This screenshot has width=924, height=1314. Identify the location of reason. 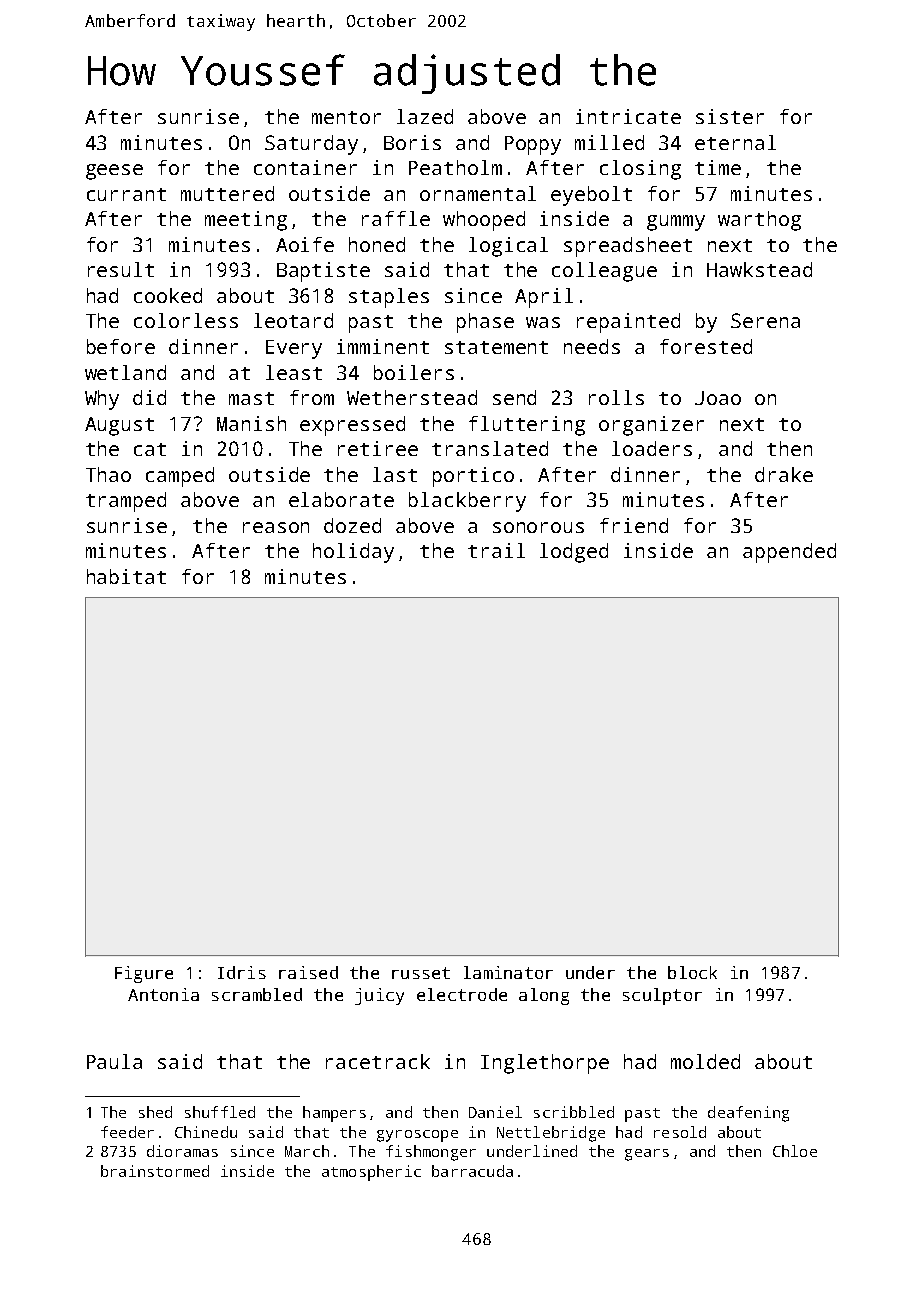
(276, 527).
